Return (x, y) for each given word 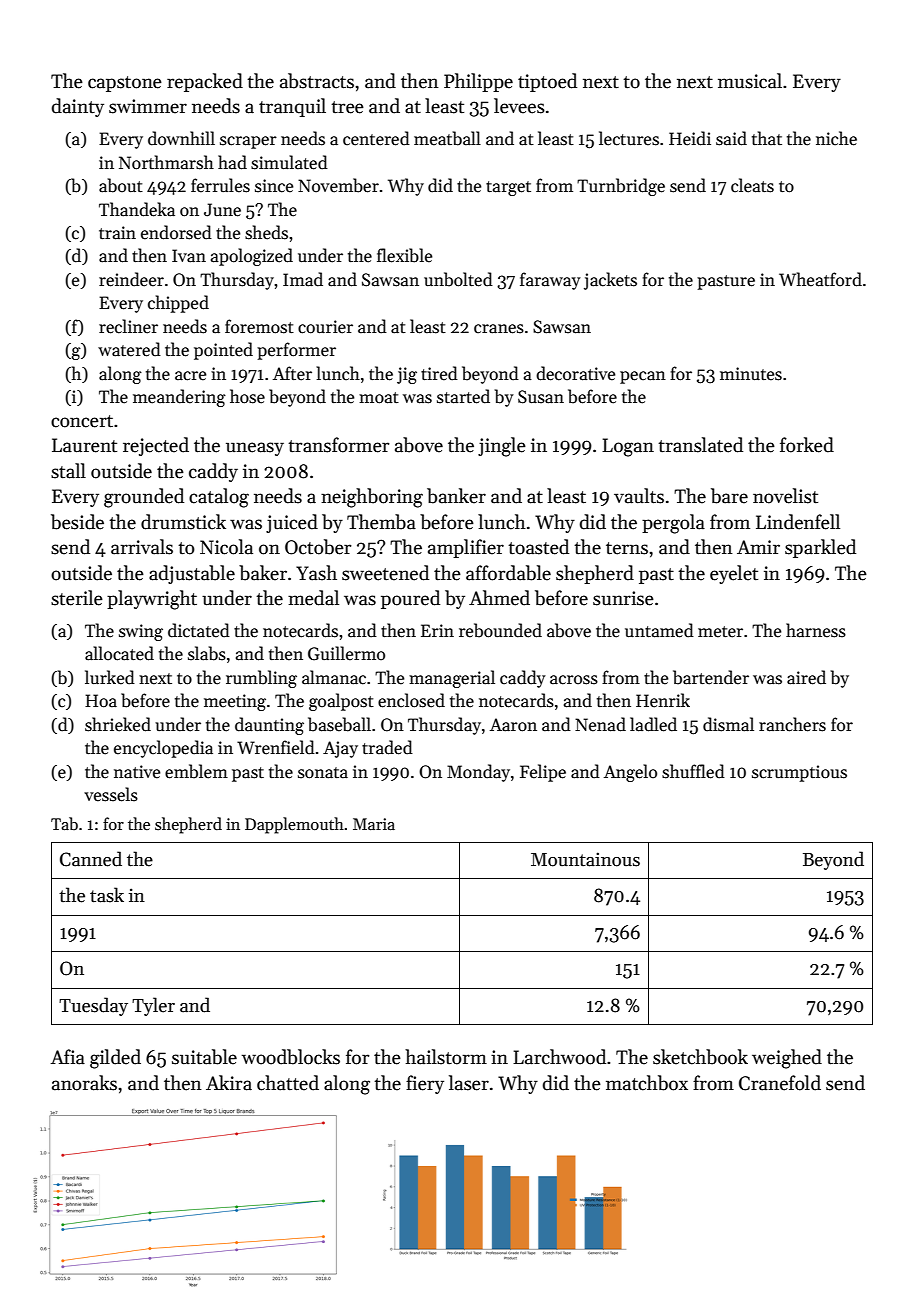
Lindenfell (798, 522)
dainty (78, 107)
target (508, 188)
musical (750, 81)
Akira (229, 1083)
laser (469, 1083)
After (292, 373)
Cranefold (780, 1083)
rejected (156, 446)
